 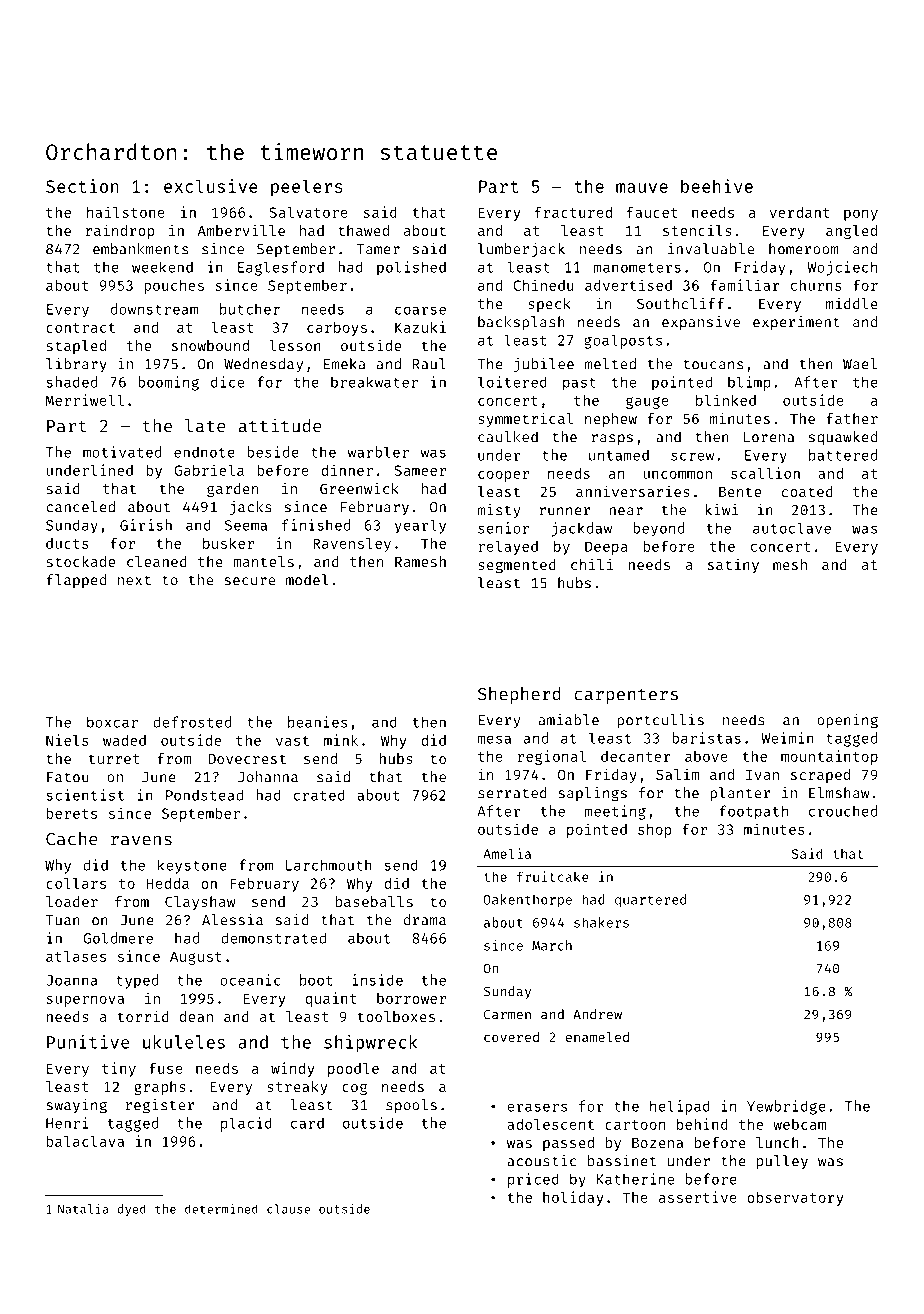 I want to click on Henri, so click(x=67, y=1123).
